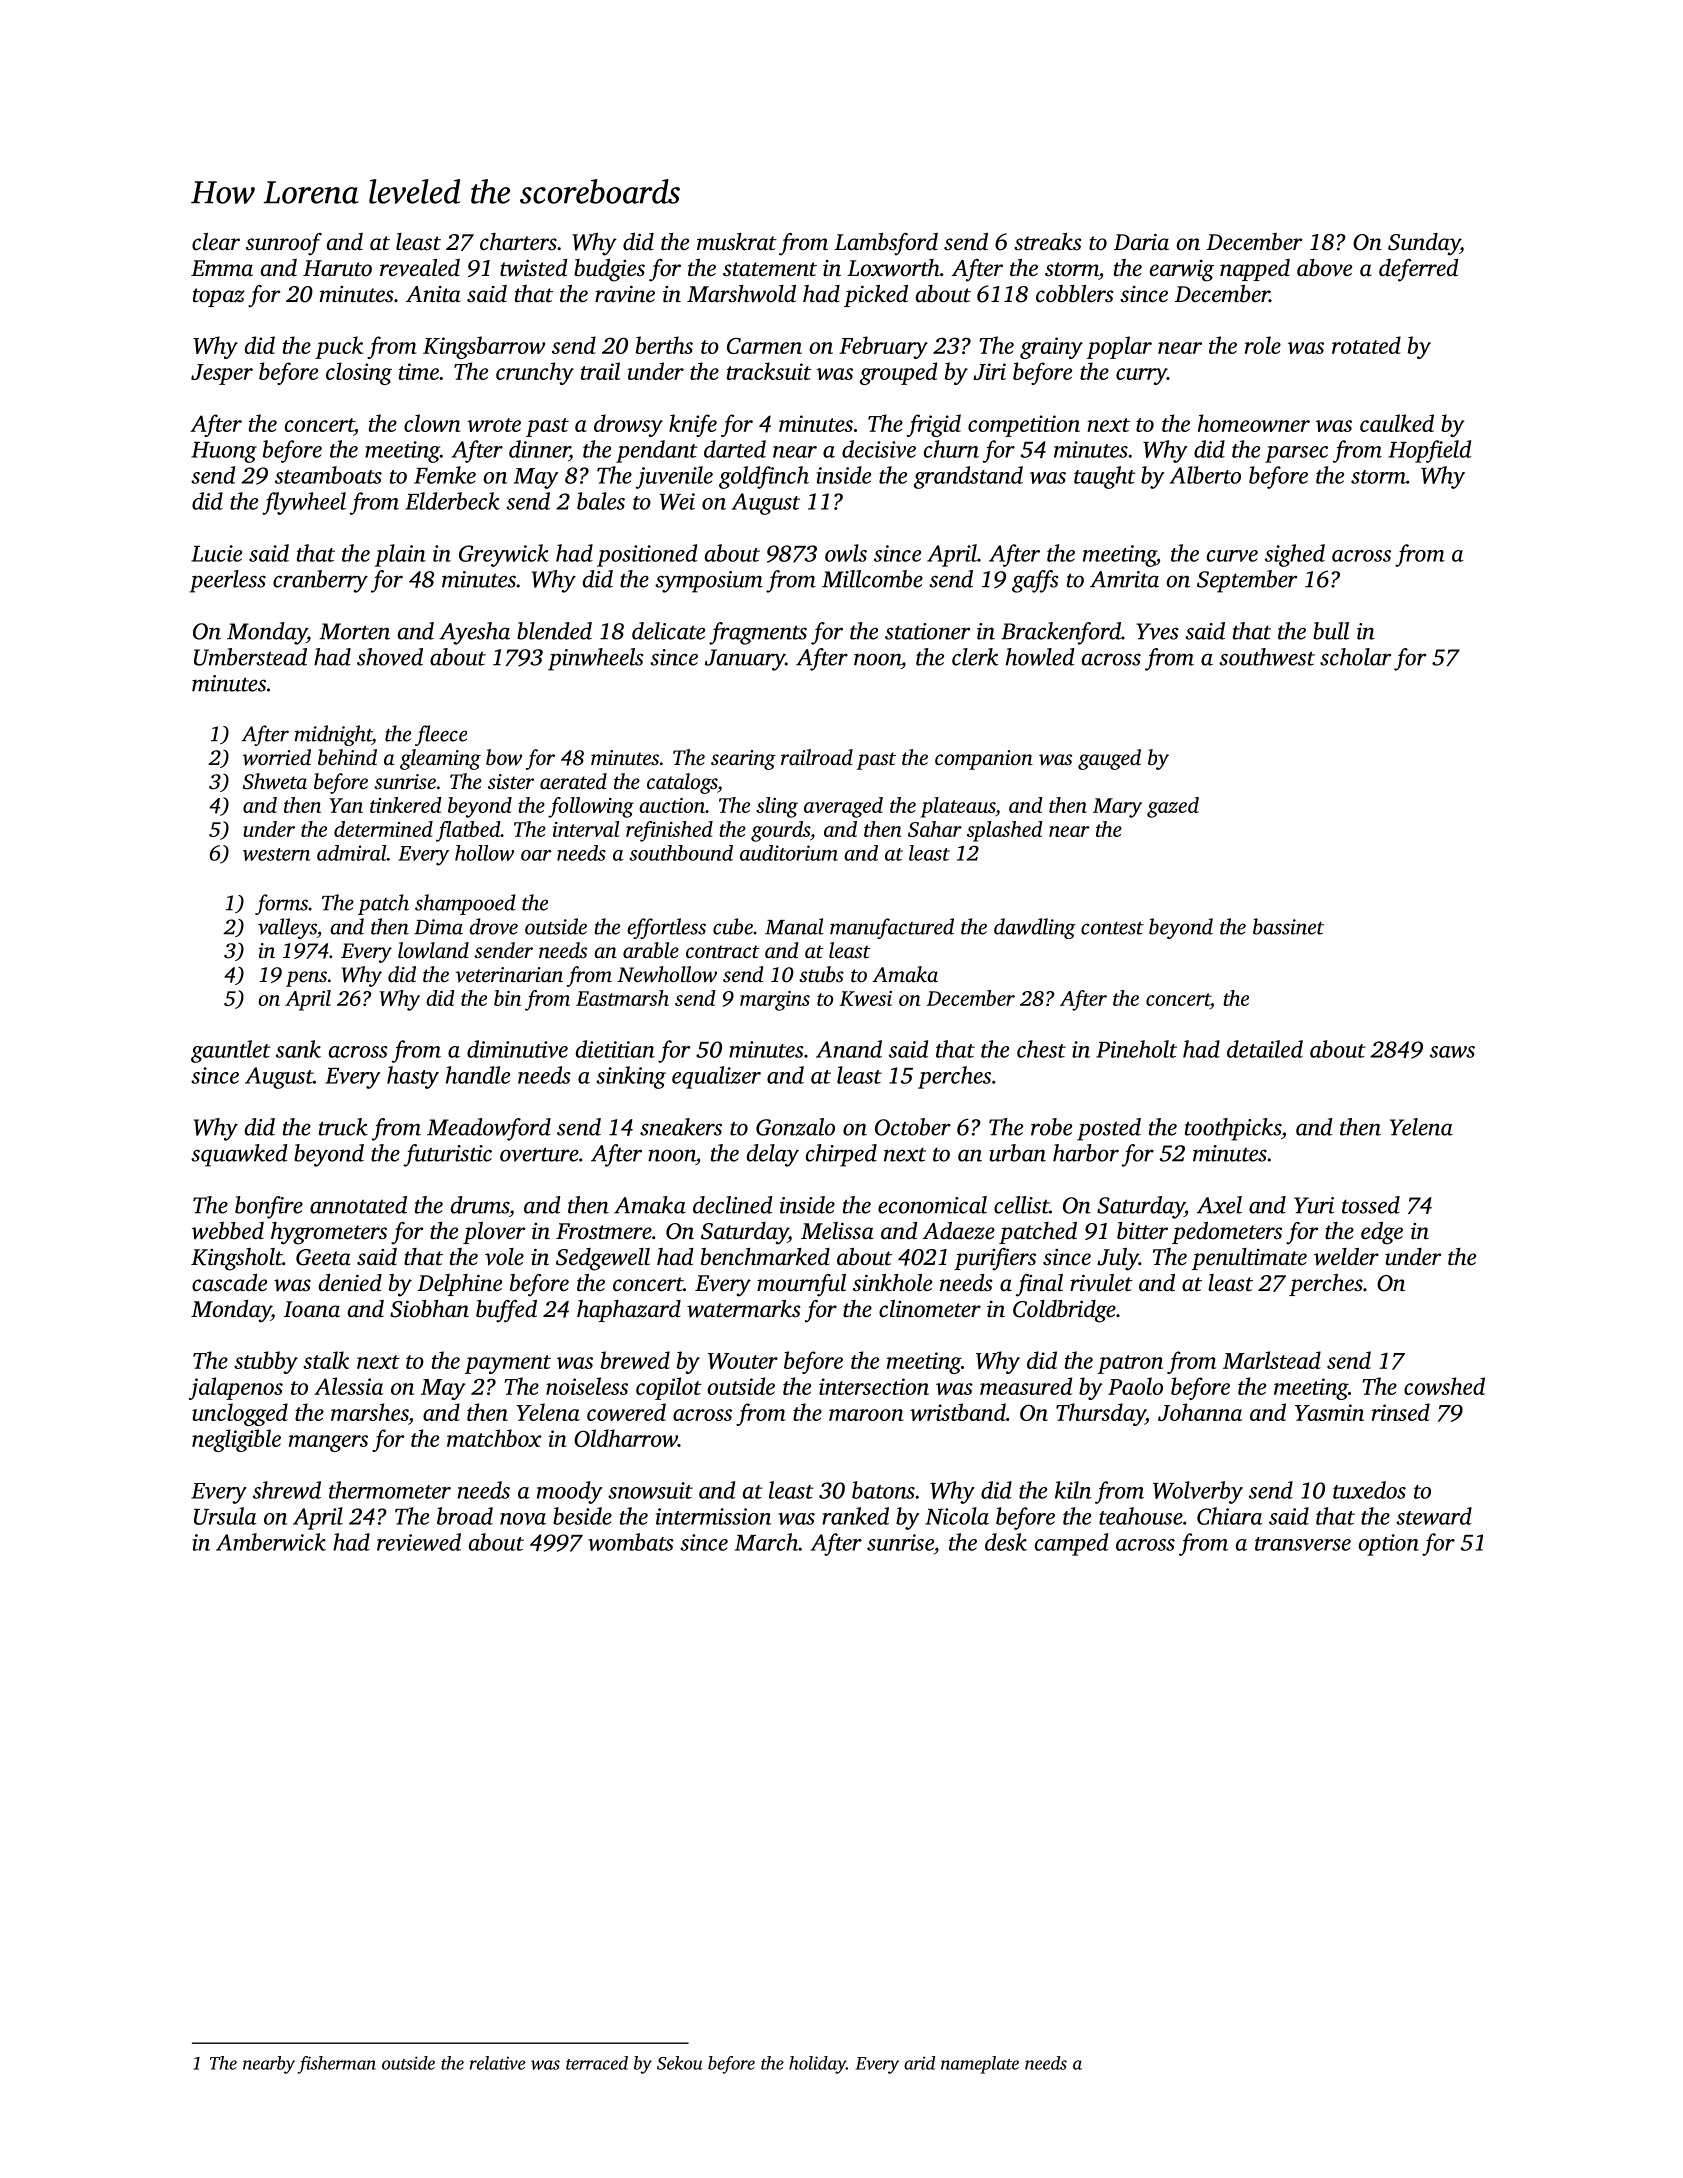 This image has width=1683, height=2178. Describe the element at coordinates (406, 805) in the image. I see `tinkered` at that location.
